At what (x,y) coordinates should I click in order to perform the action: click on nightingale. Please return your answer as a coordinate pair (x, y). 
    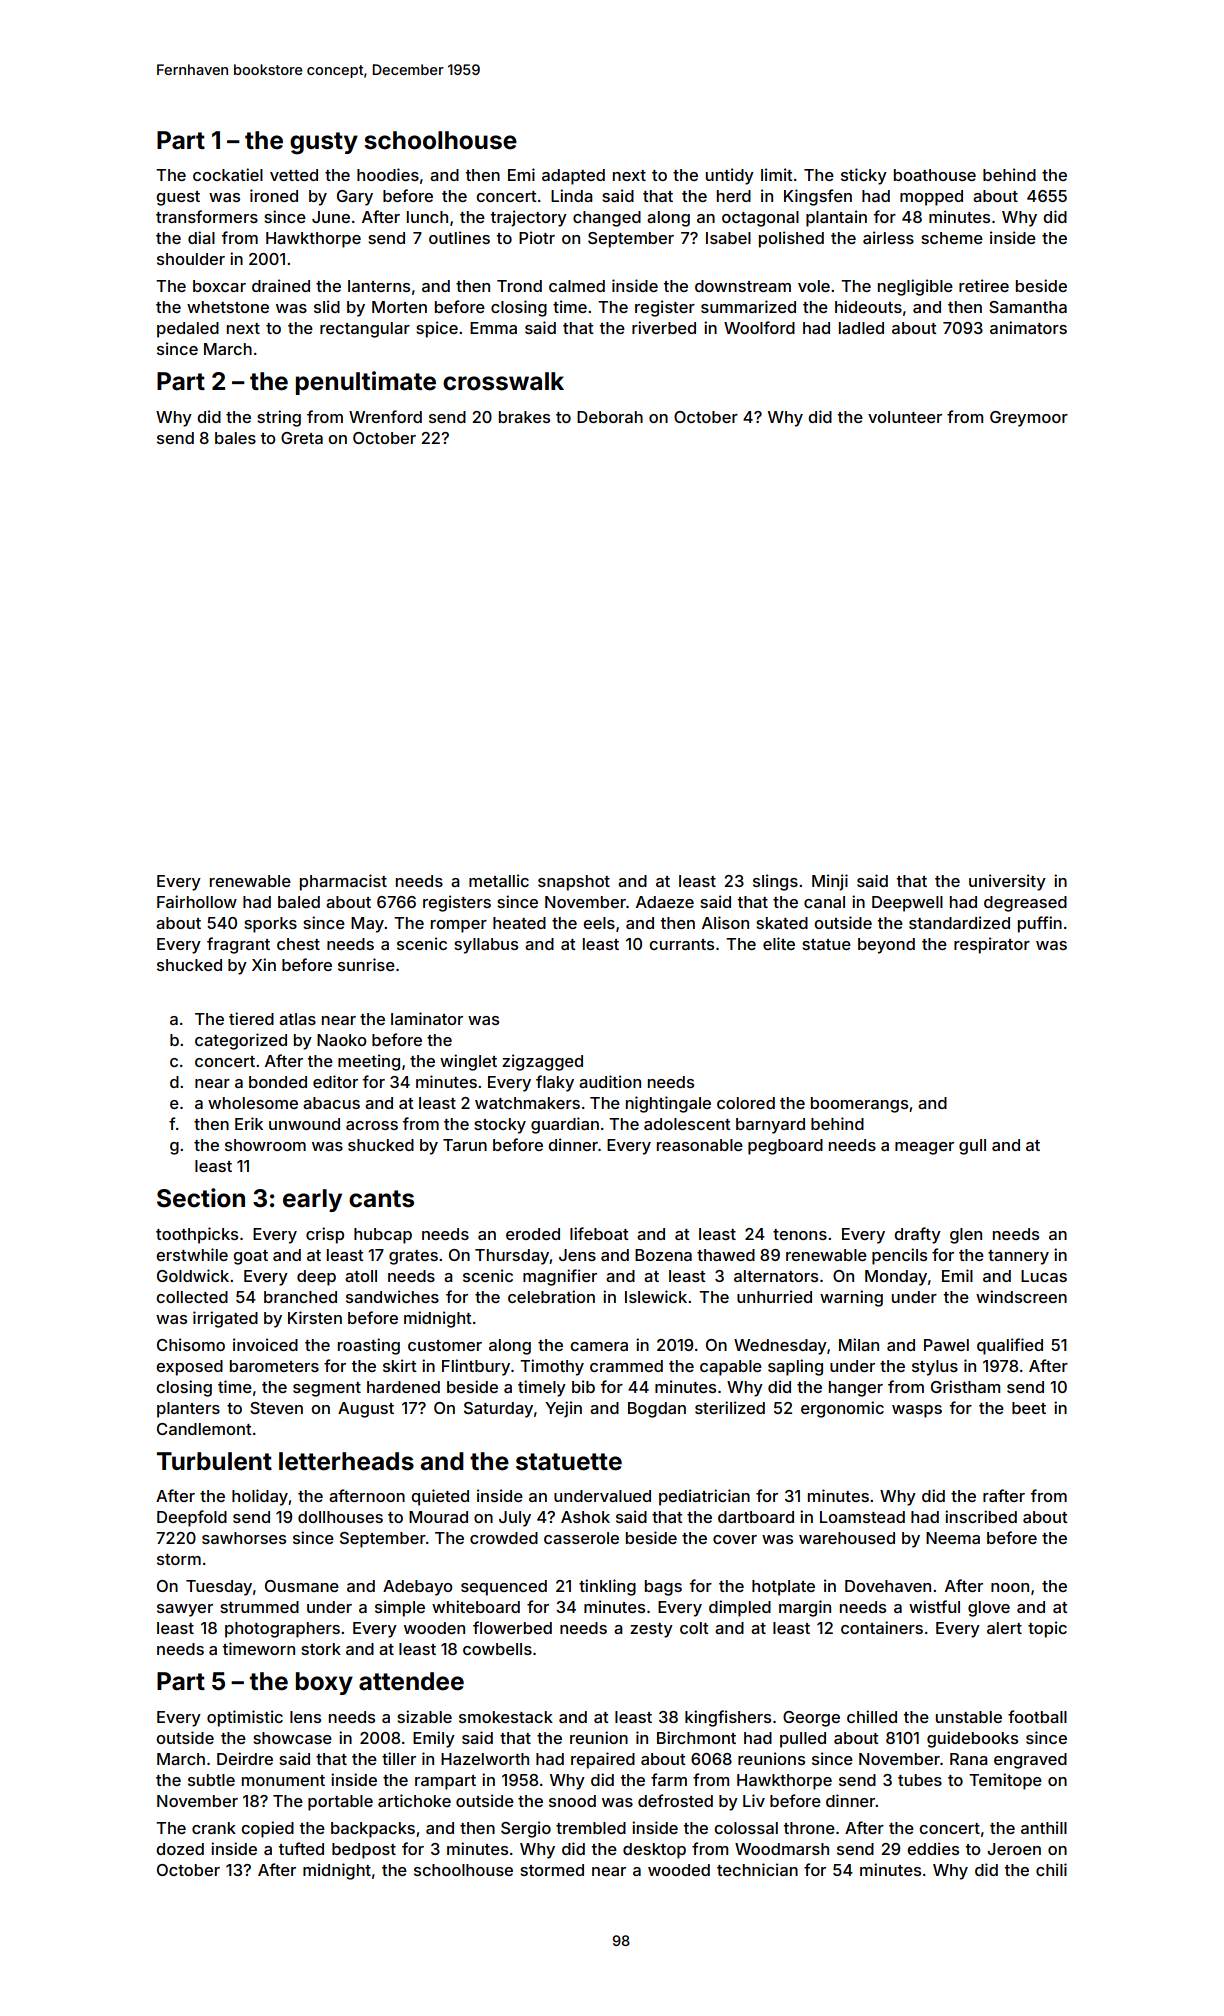
    Looking at the image, I should click on (668, 1104).
